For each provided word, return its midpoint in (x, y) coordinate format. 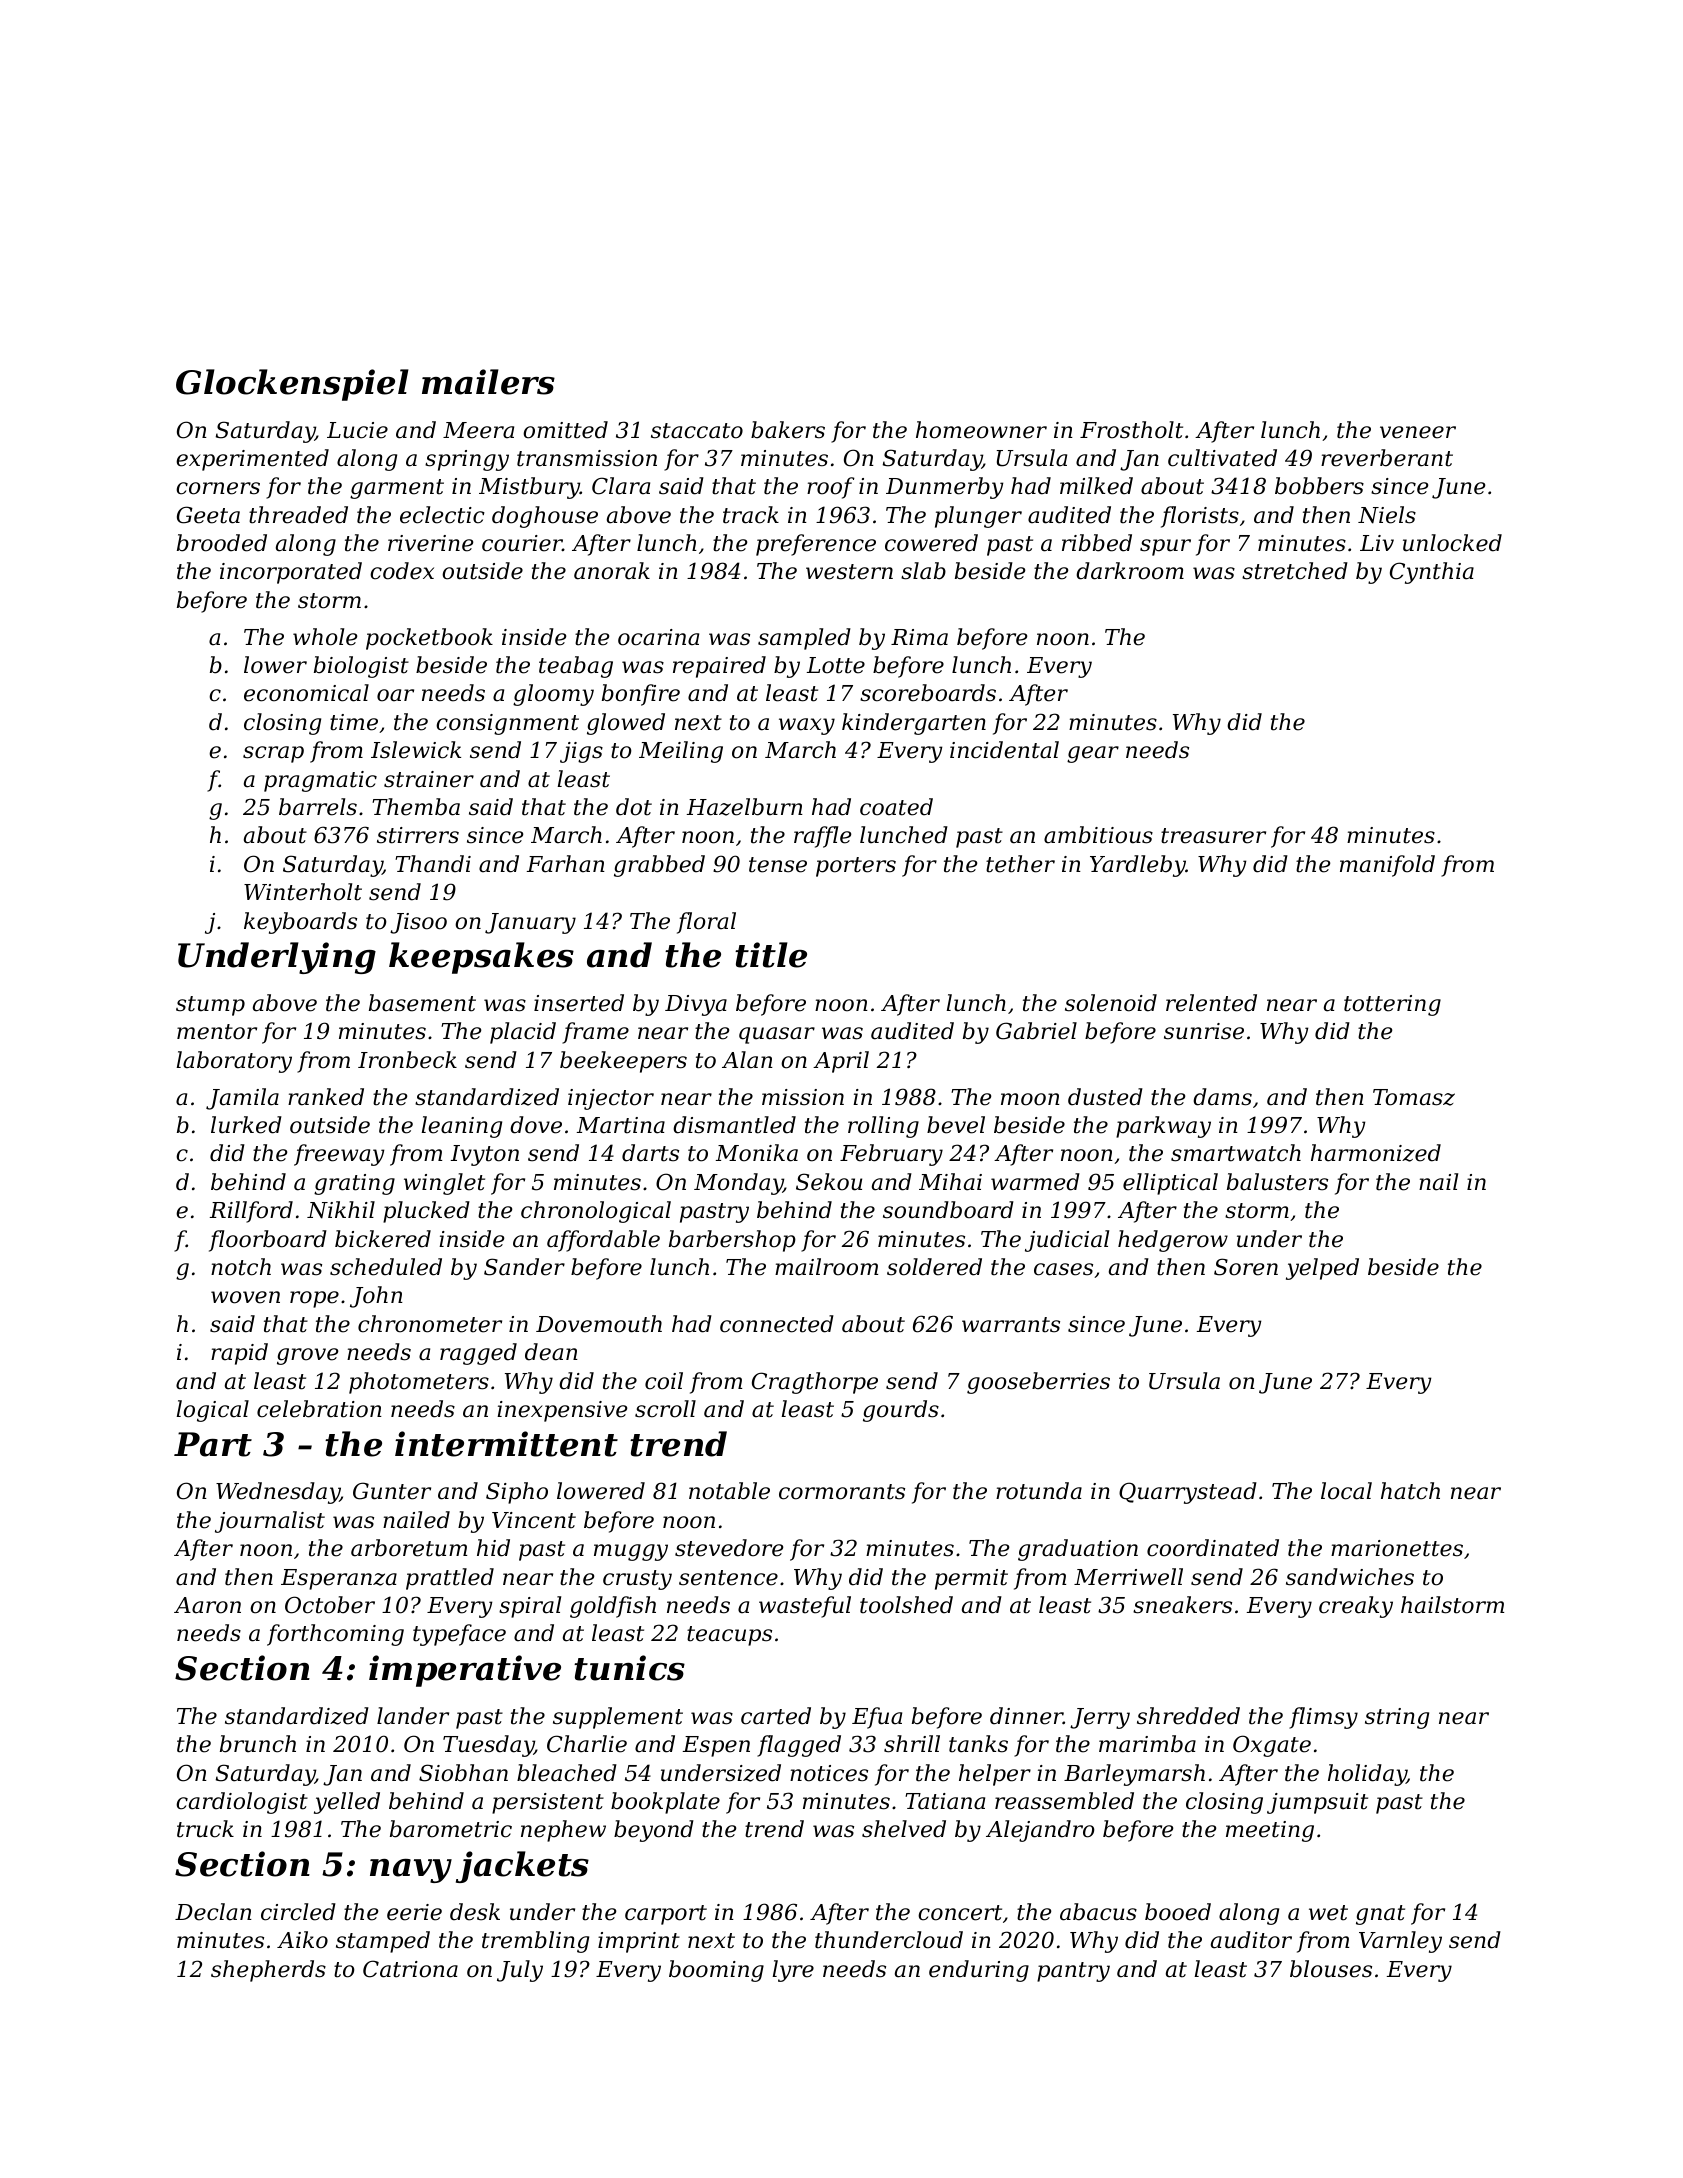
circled (298, 1912)
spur (1165, 547)
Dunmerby (944, 488)
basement (422, 1003)
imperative (465, 1671)
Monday (738, 1184)
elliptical (1170, 1184)
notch (241, 1267)
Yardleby (1138, 866)
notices (829, 1773)
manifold (1387, 866)
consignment (507, 724)
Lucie (357, 430)
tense (778, 865)
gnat (1380, 1915)
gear (1093, 754)
